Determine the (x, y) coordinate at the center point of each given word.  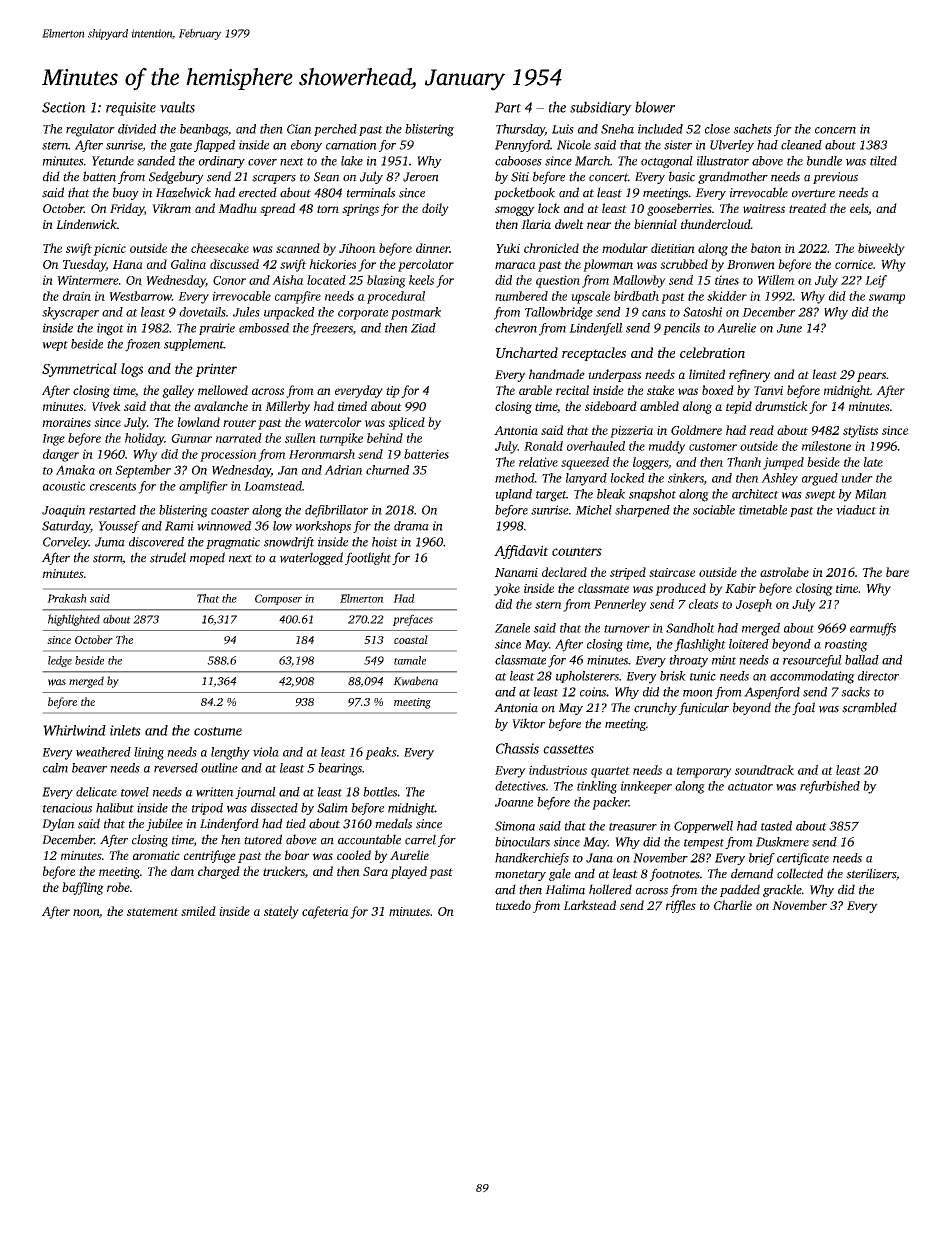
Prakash (67, 598)
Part (508, 107)
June (789, 328)
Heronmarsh (322, 454)
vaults (177, 107)
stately (281, 912)
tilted (883, 161)
